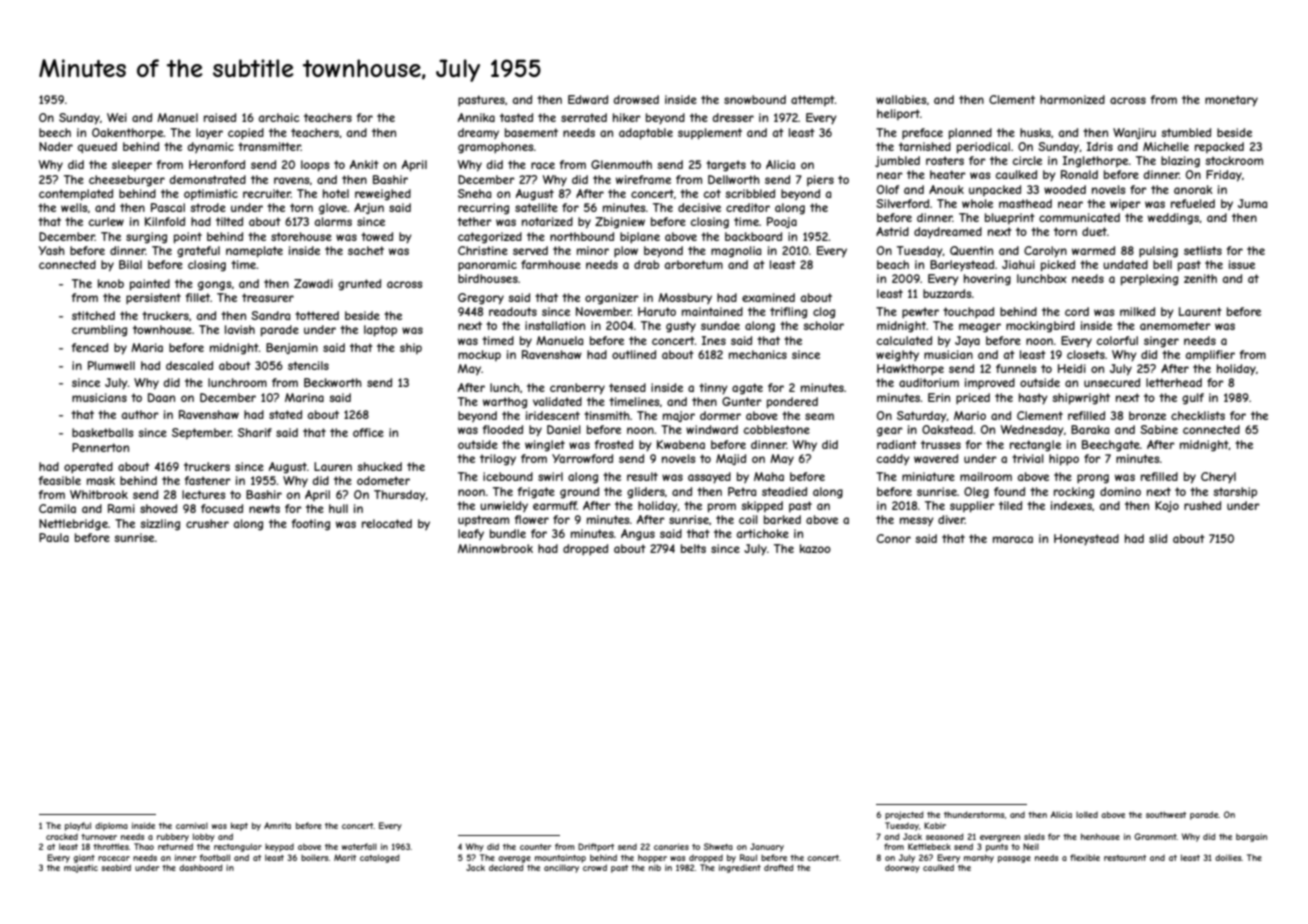  What do you see at coordinates (929, 846) in the screenshot?
I see `Kettlebeck` at bounding box center [929, 846].
